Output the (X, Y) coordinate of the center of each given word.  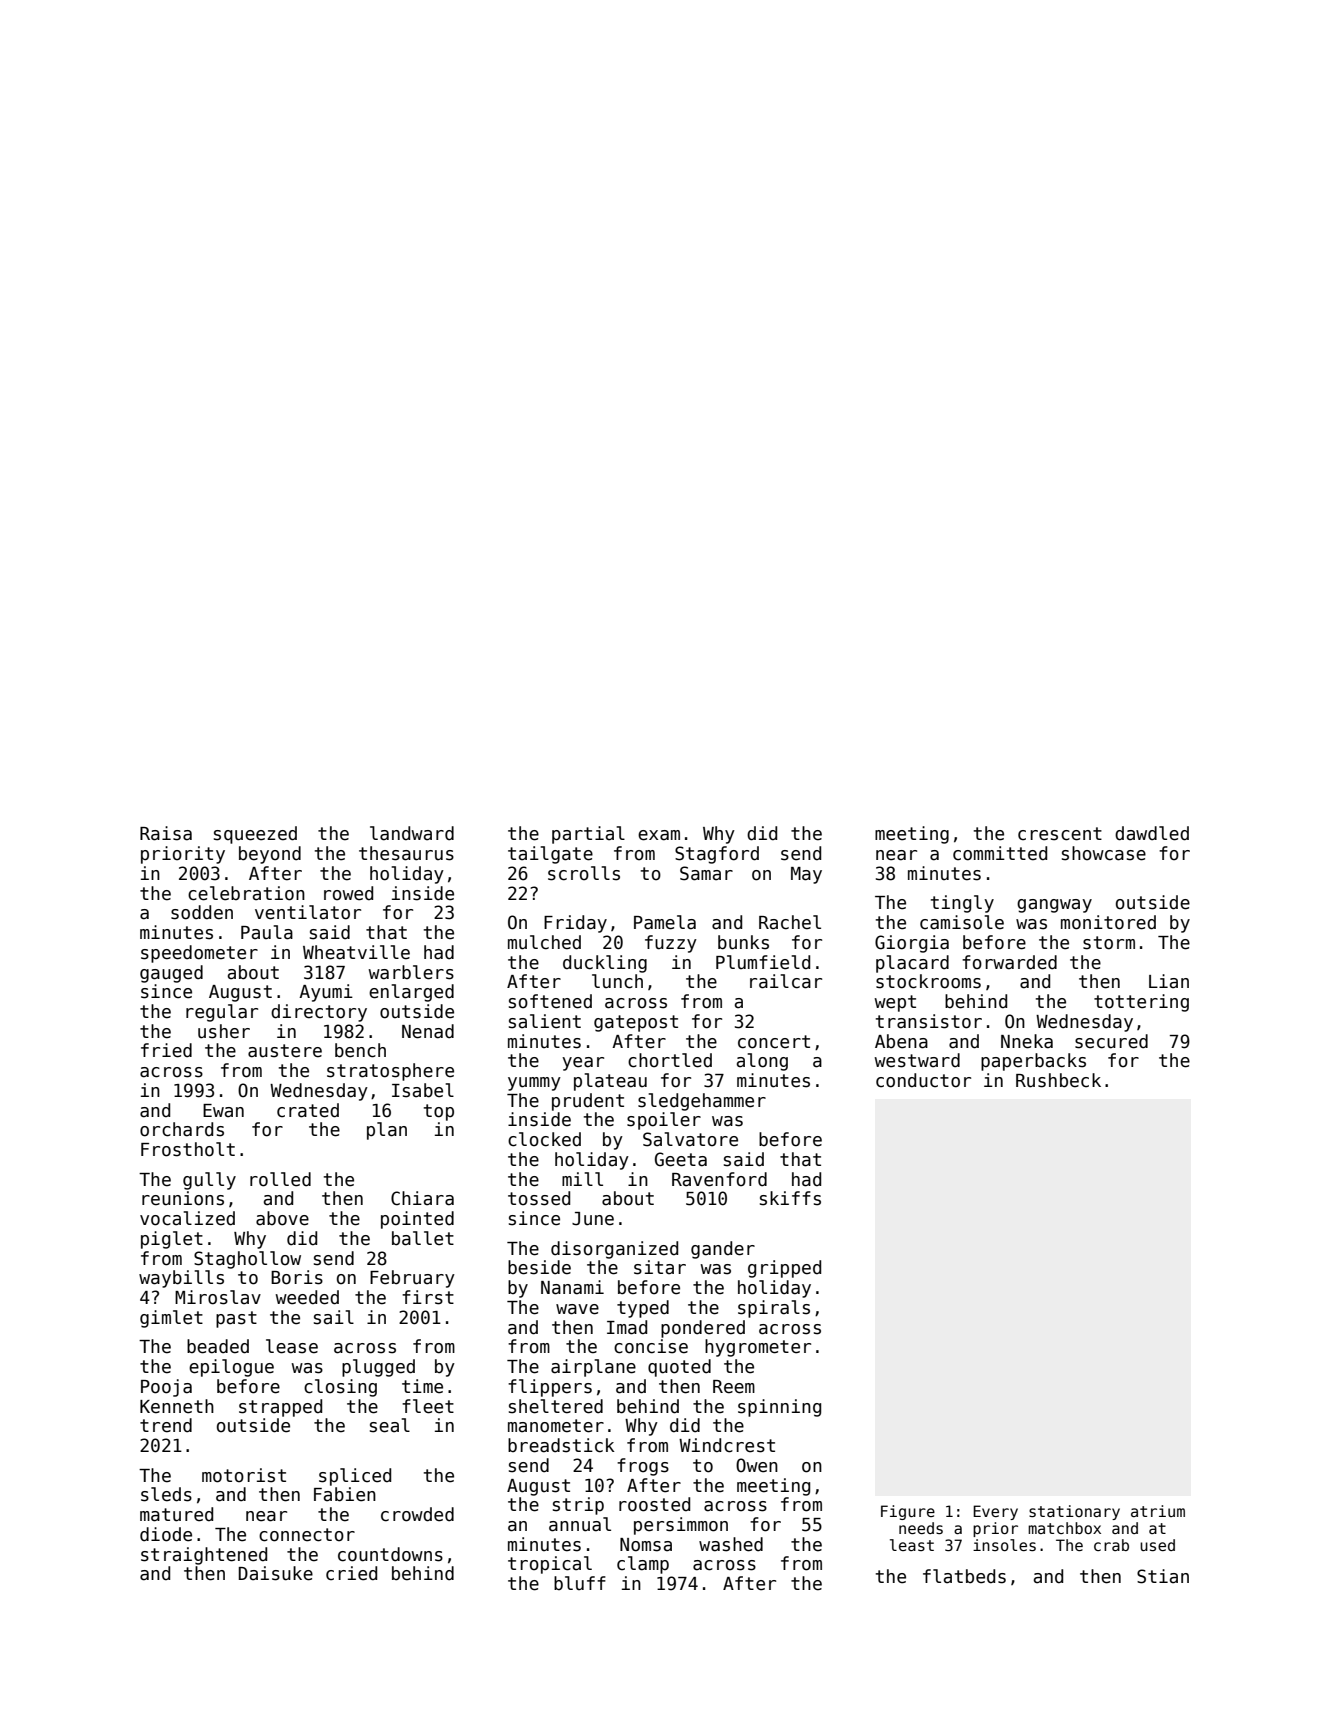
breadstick (561, 1445)
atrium (1158, 1511)
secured (1111, 1041)
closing (340, 1388)
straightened (204, 1556)
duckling (605, 964)
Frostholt (188, 1149)
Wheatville (356, 952)
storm (1109, 943)
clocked (544, 1139)
